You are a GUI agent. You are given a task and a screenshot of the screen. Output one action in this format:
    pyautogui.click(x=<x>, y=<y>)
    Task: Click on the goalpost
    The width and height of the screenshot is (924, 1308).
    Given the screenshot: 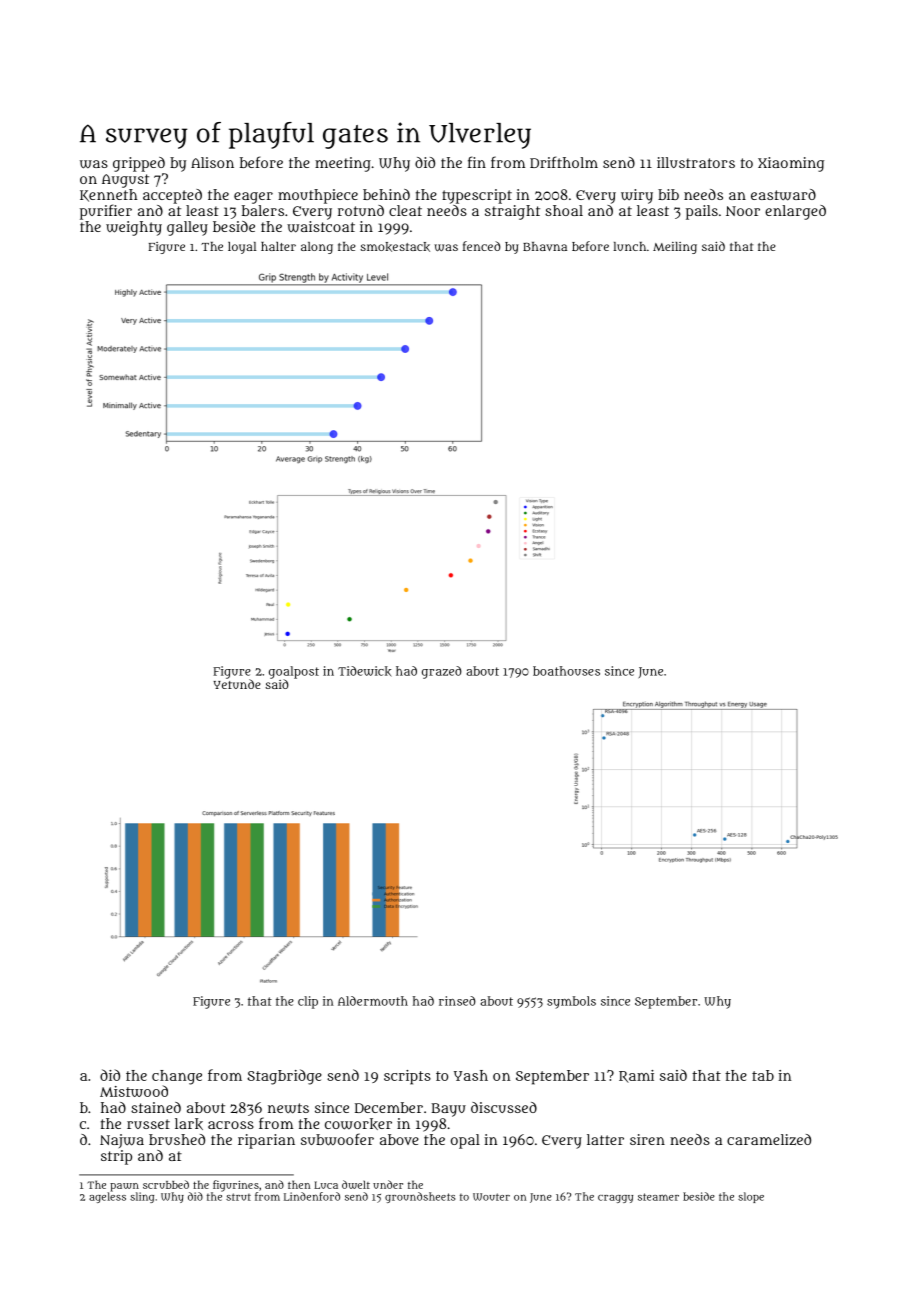 What is the action you would take?
    pyautogui.click(x=294, y=672)
